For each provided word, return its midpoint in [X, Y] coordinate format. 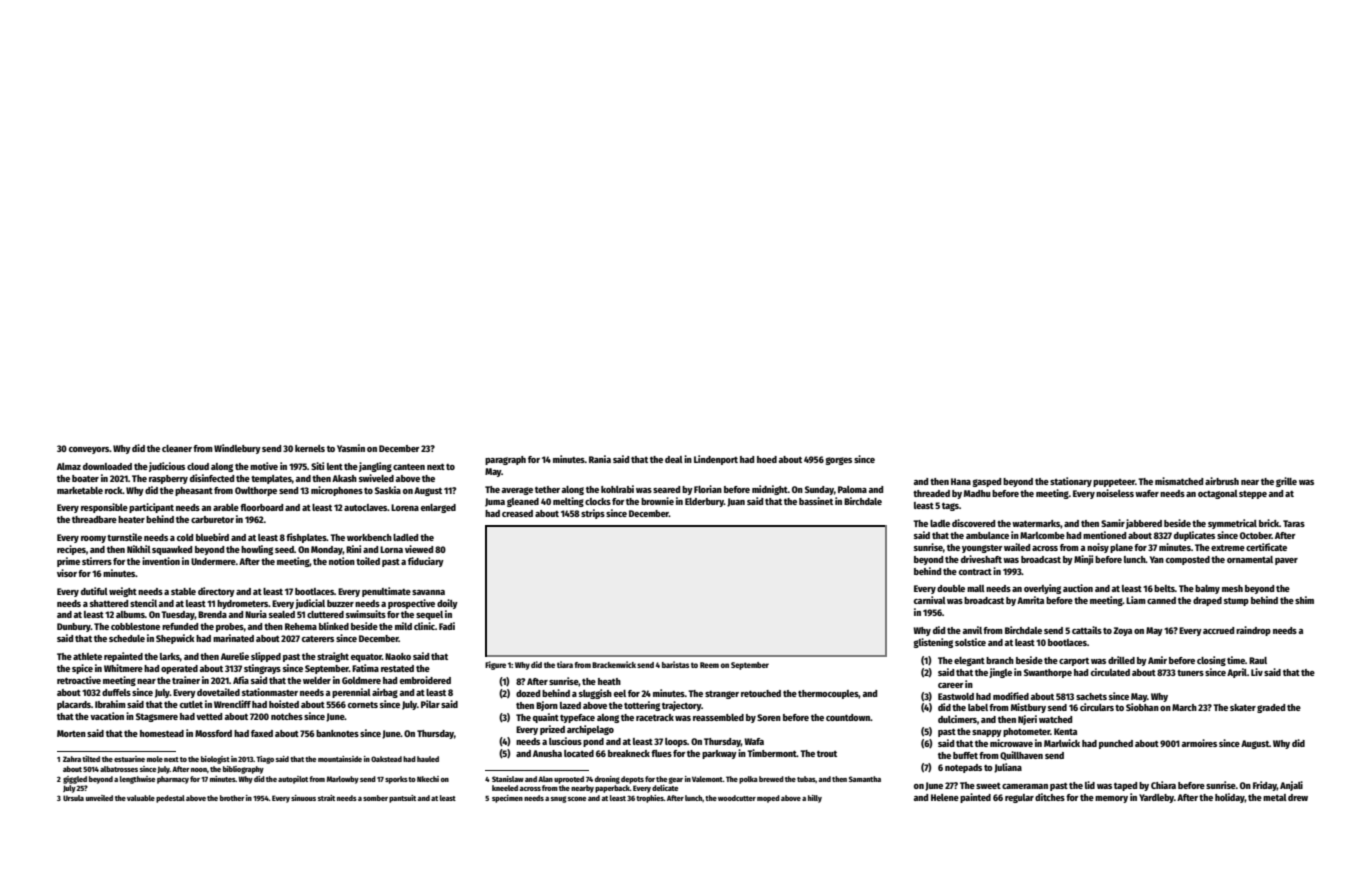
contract [975, 571]
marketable [80, 490]
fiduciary [426, 562]
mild [403, 626]
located [579, 753]
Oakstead [386, 759]
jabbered [1144, 524]
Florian [708, 489]
